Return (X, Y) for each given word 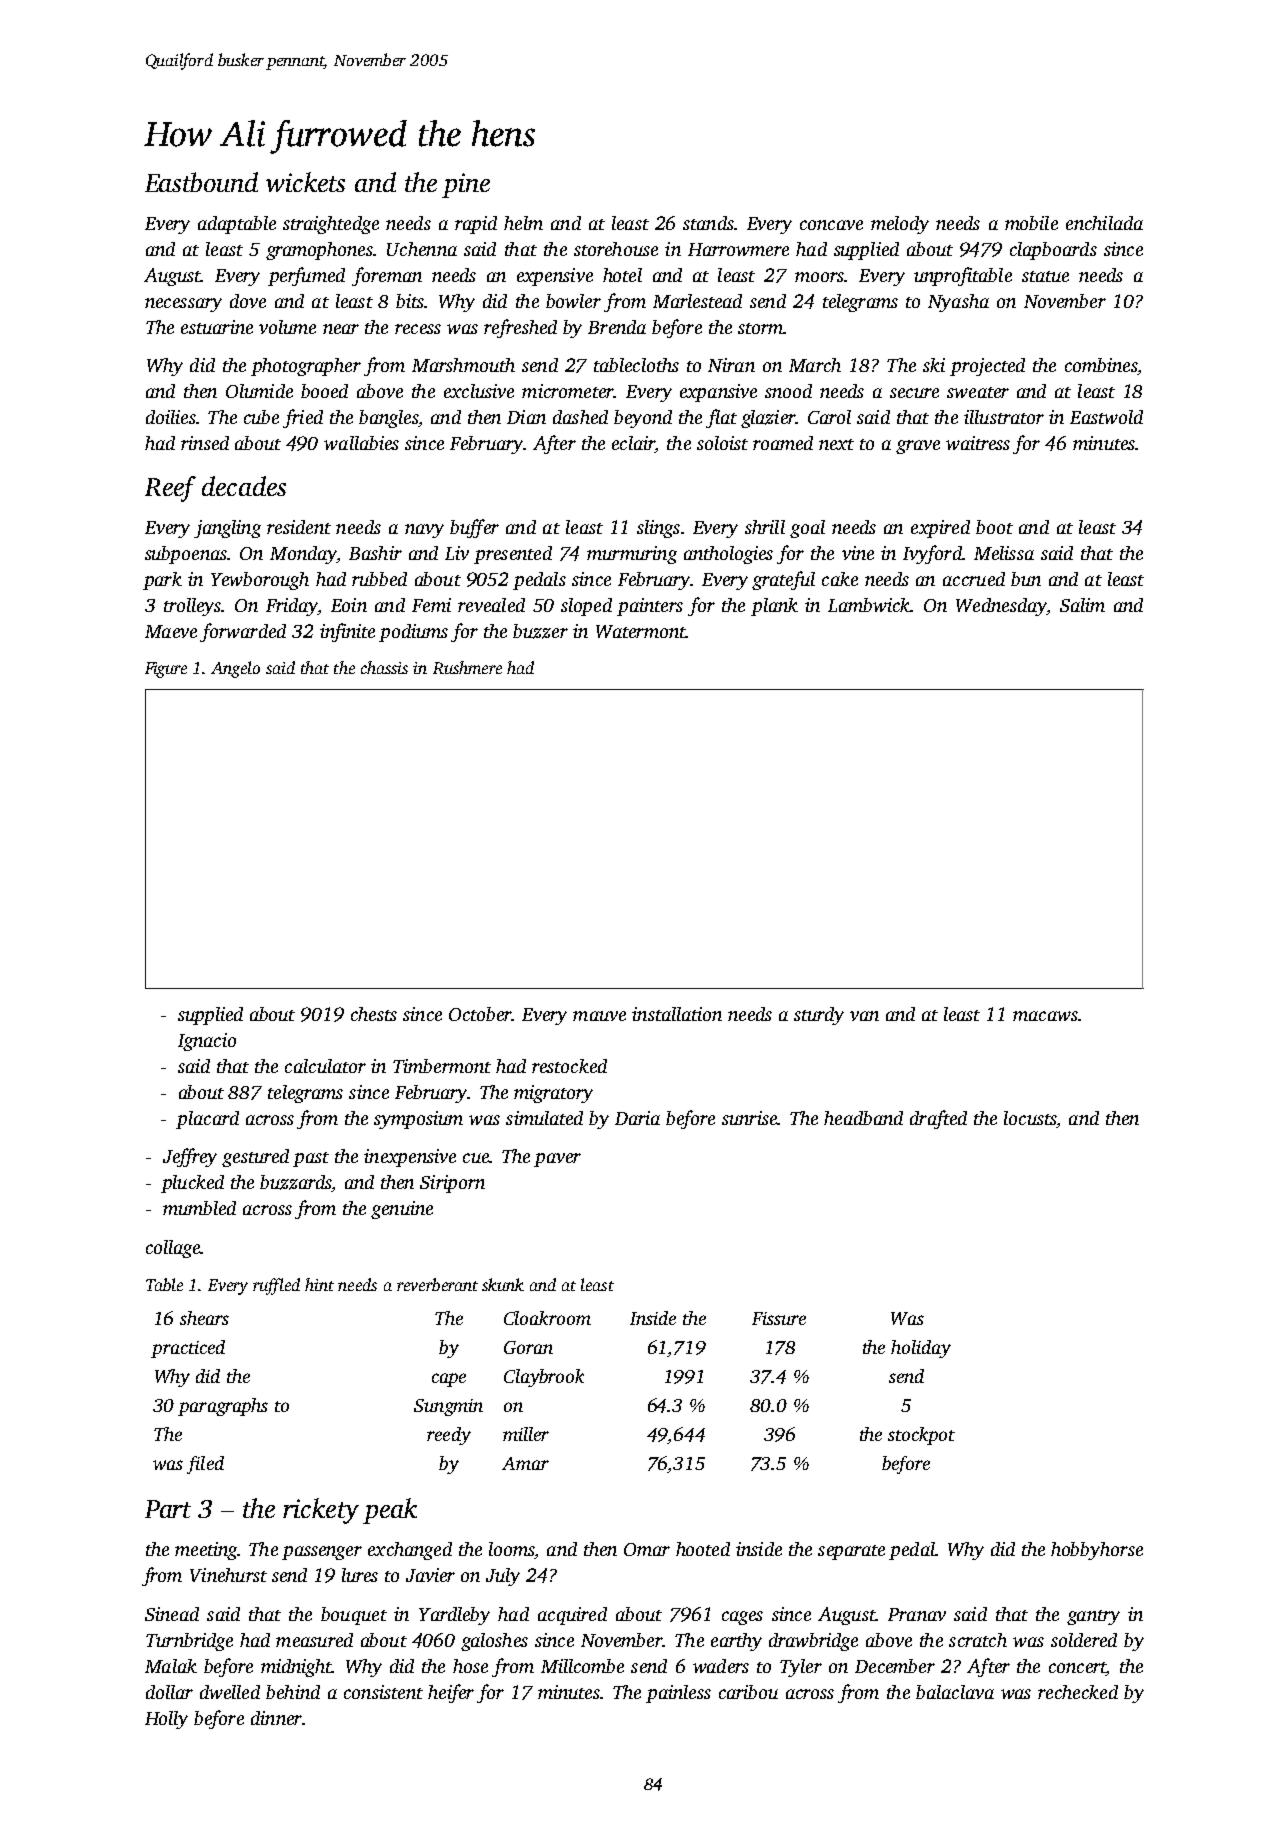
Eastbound (201, 182)
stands (708, 223)
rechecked (1078, 1692)
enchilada (1104, 223)
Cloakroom (547, 1318)
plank (774, 607)
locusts (1030, 1118)
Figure (166, 670)
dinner (276, 1718)
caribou (748, 1692)
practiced (188, 1349)
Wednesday (1001, 607)
